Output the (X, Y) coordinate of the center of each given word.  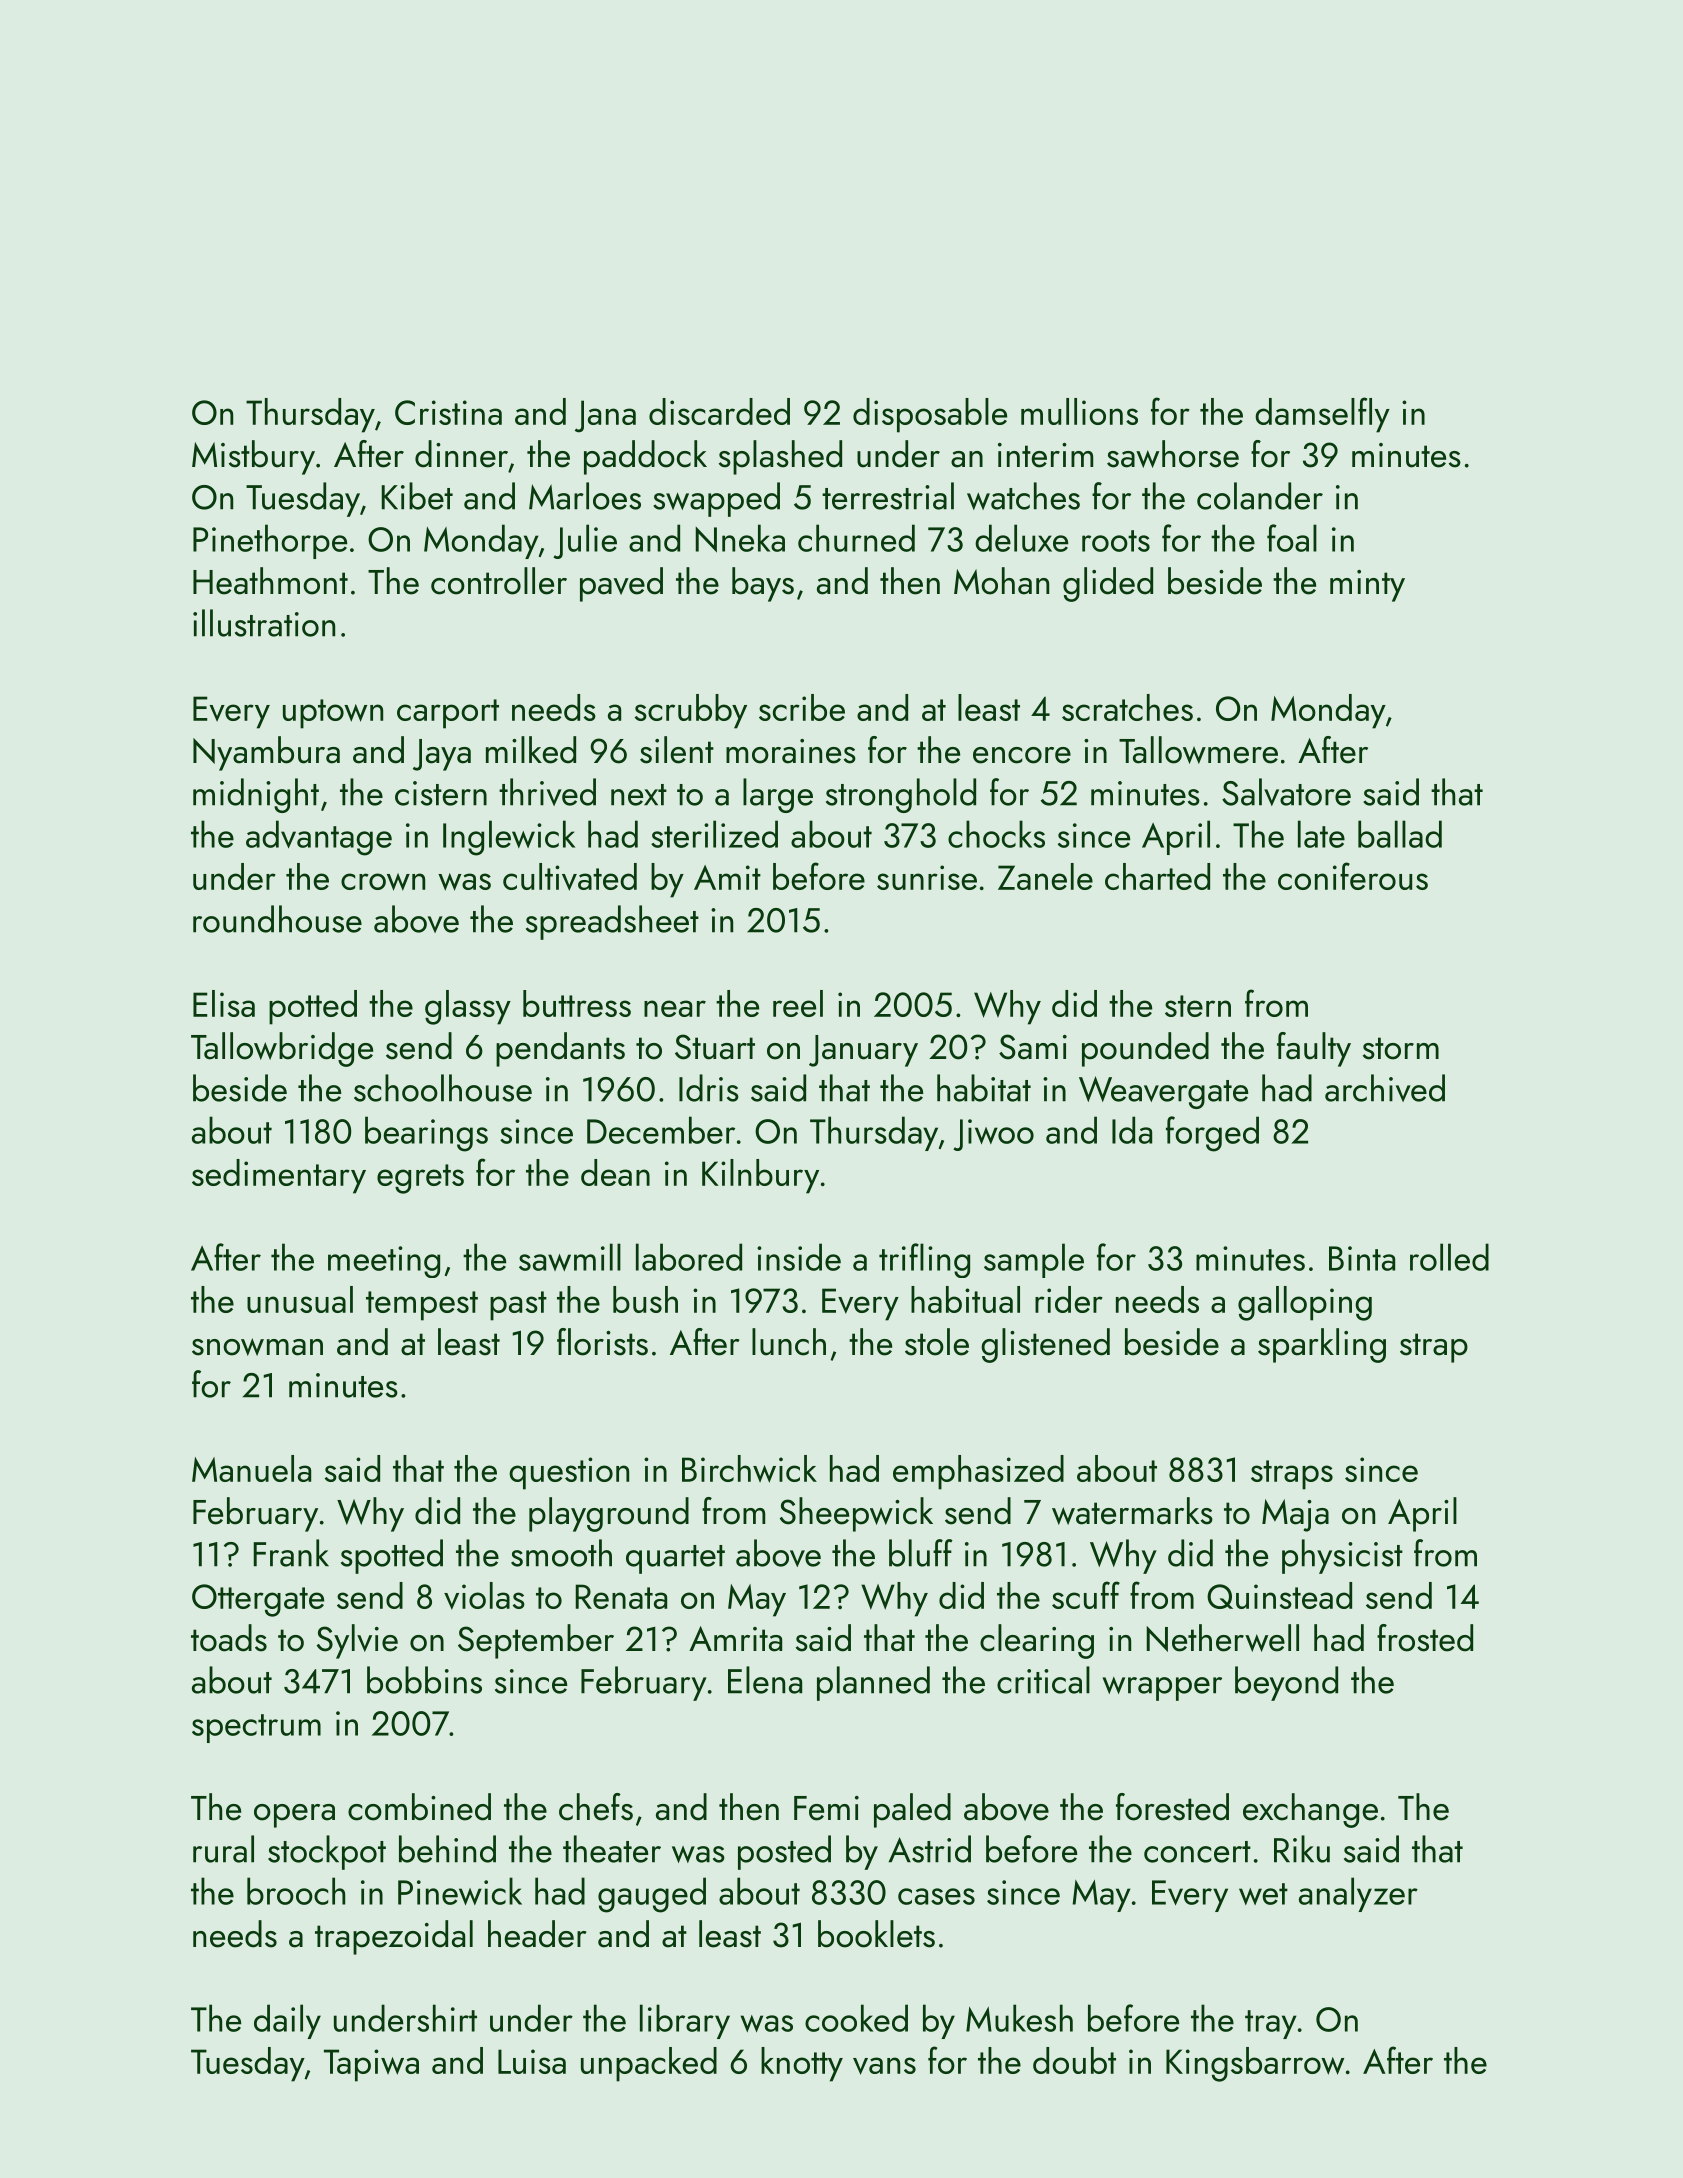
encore (1022, 755)
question (569, 1473)
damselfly (1322, 415)
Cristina (448, 412)
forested (1172, 1807)
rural (223, 1849)
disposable (930, 415)
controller (499, 581)
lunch (789, 1342)
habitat (984, 1088)
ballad (1400, 834)
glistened (1045, 1345)
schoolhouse (443, 1088)
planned (873, 1683)
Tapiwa (371, 2065)
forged (1212, 1134)
